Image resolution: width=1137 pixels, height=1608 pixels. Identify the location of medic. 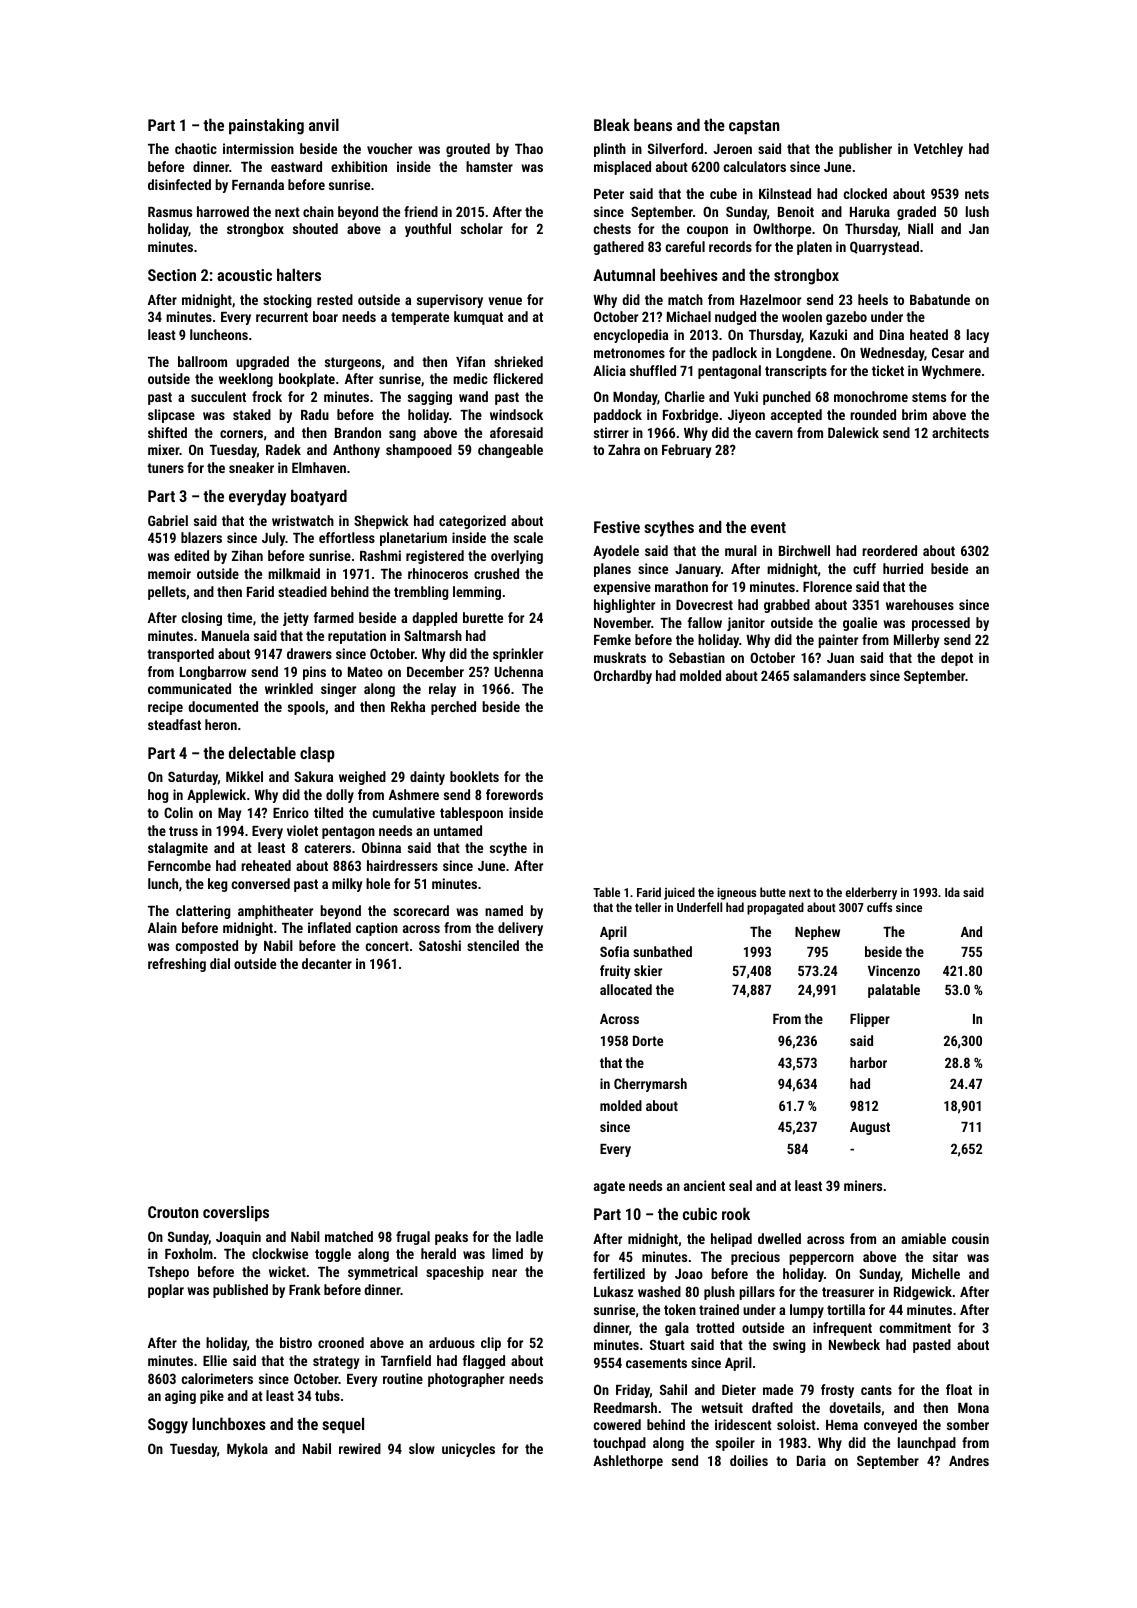
(470, 378).
